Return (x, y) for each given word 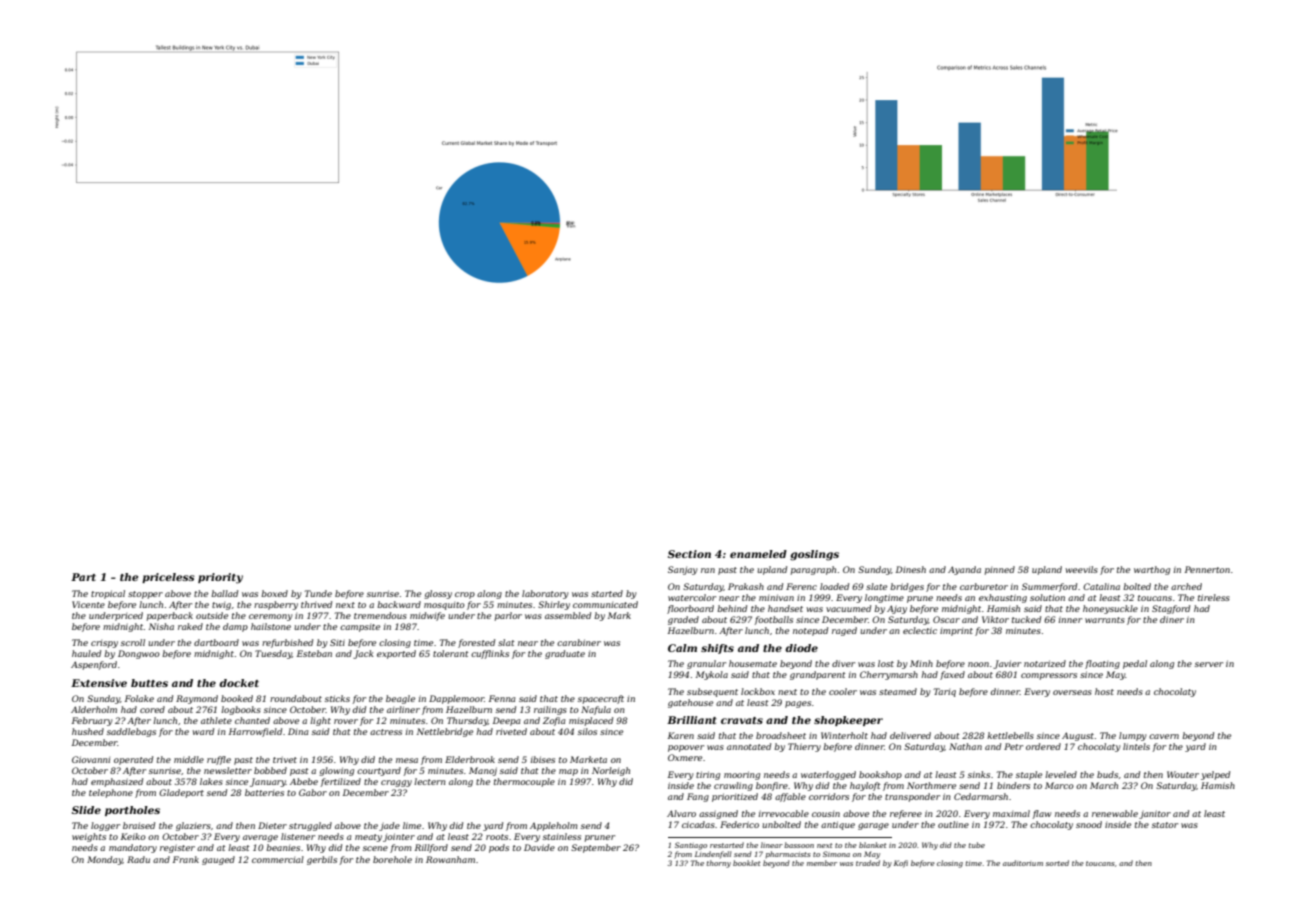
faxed (952, 675)
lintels (1136, 746)
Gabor (313, 792)
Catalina (1101, 586)
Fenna (502, 698)
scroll (133, 642)
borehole (392, 859)
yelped (1215, 775)
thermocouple (524, 782)
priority (220, 578)
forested (476, 643)
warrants (1105, 620)
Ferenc (801, 586)
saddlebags (131, 732)
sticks (337, 698)
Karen (681, 735)
